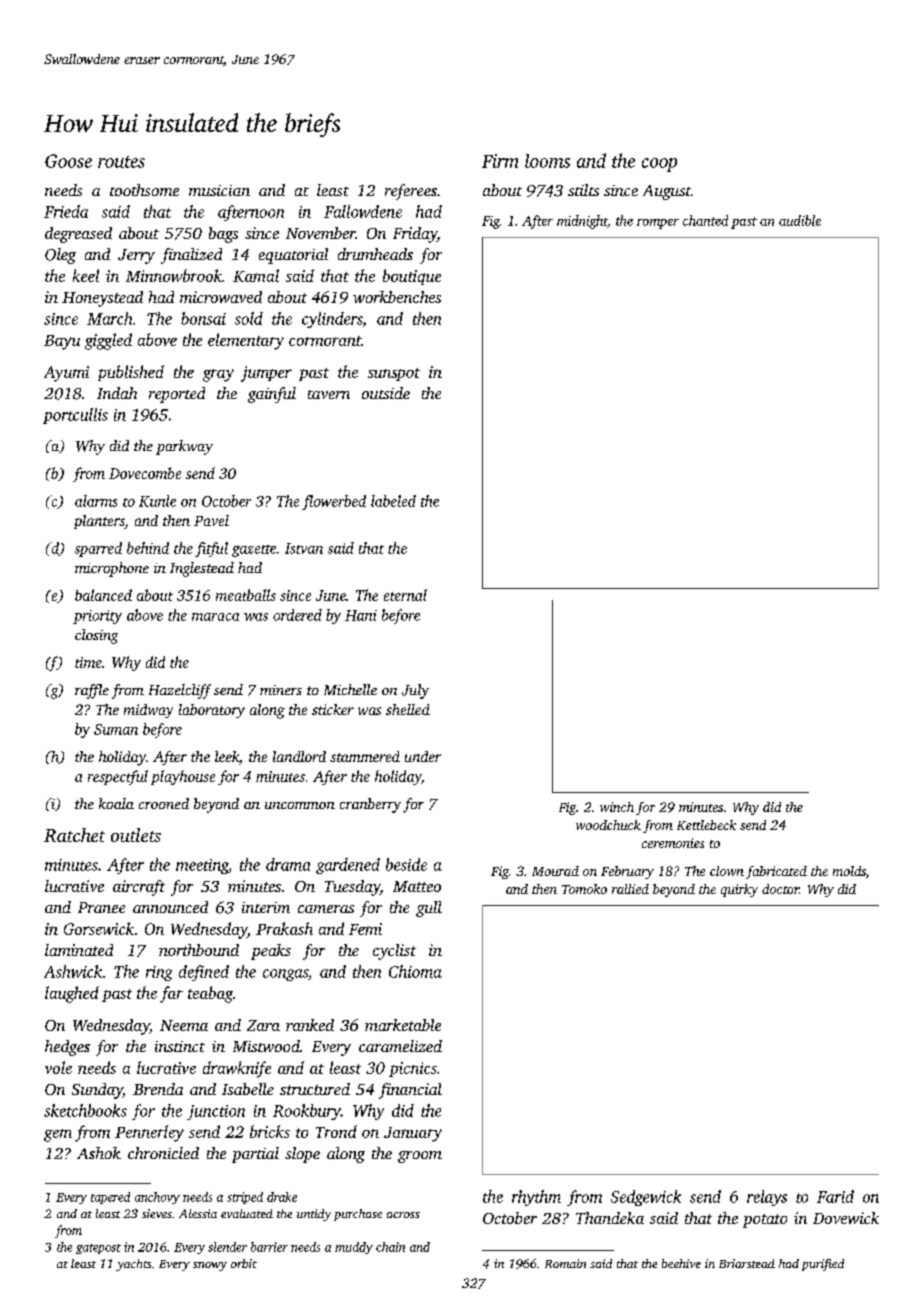 The width and height of the screenshot is (924, 1308). What do you see at coordinates (500, 161) in the screenshot?
I see `Firm` at bounding box center [500, 161].
